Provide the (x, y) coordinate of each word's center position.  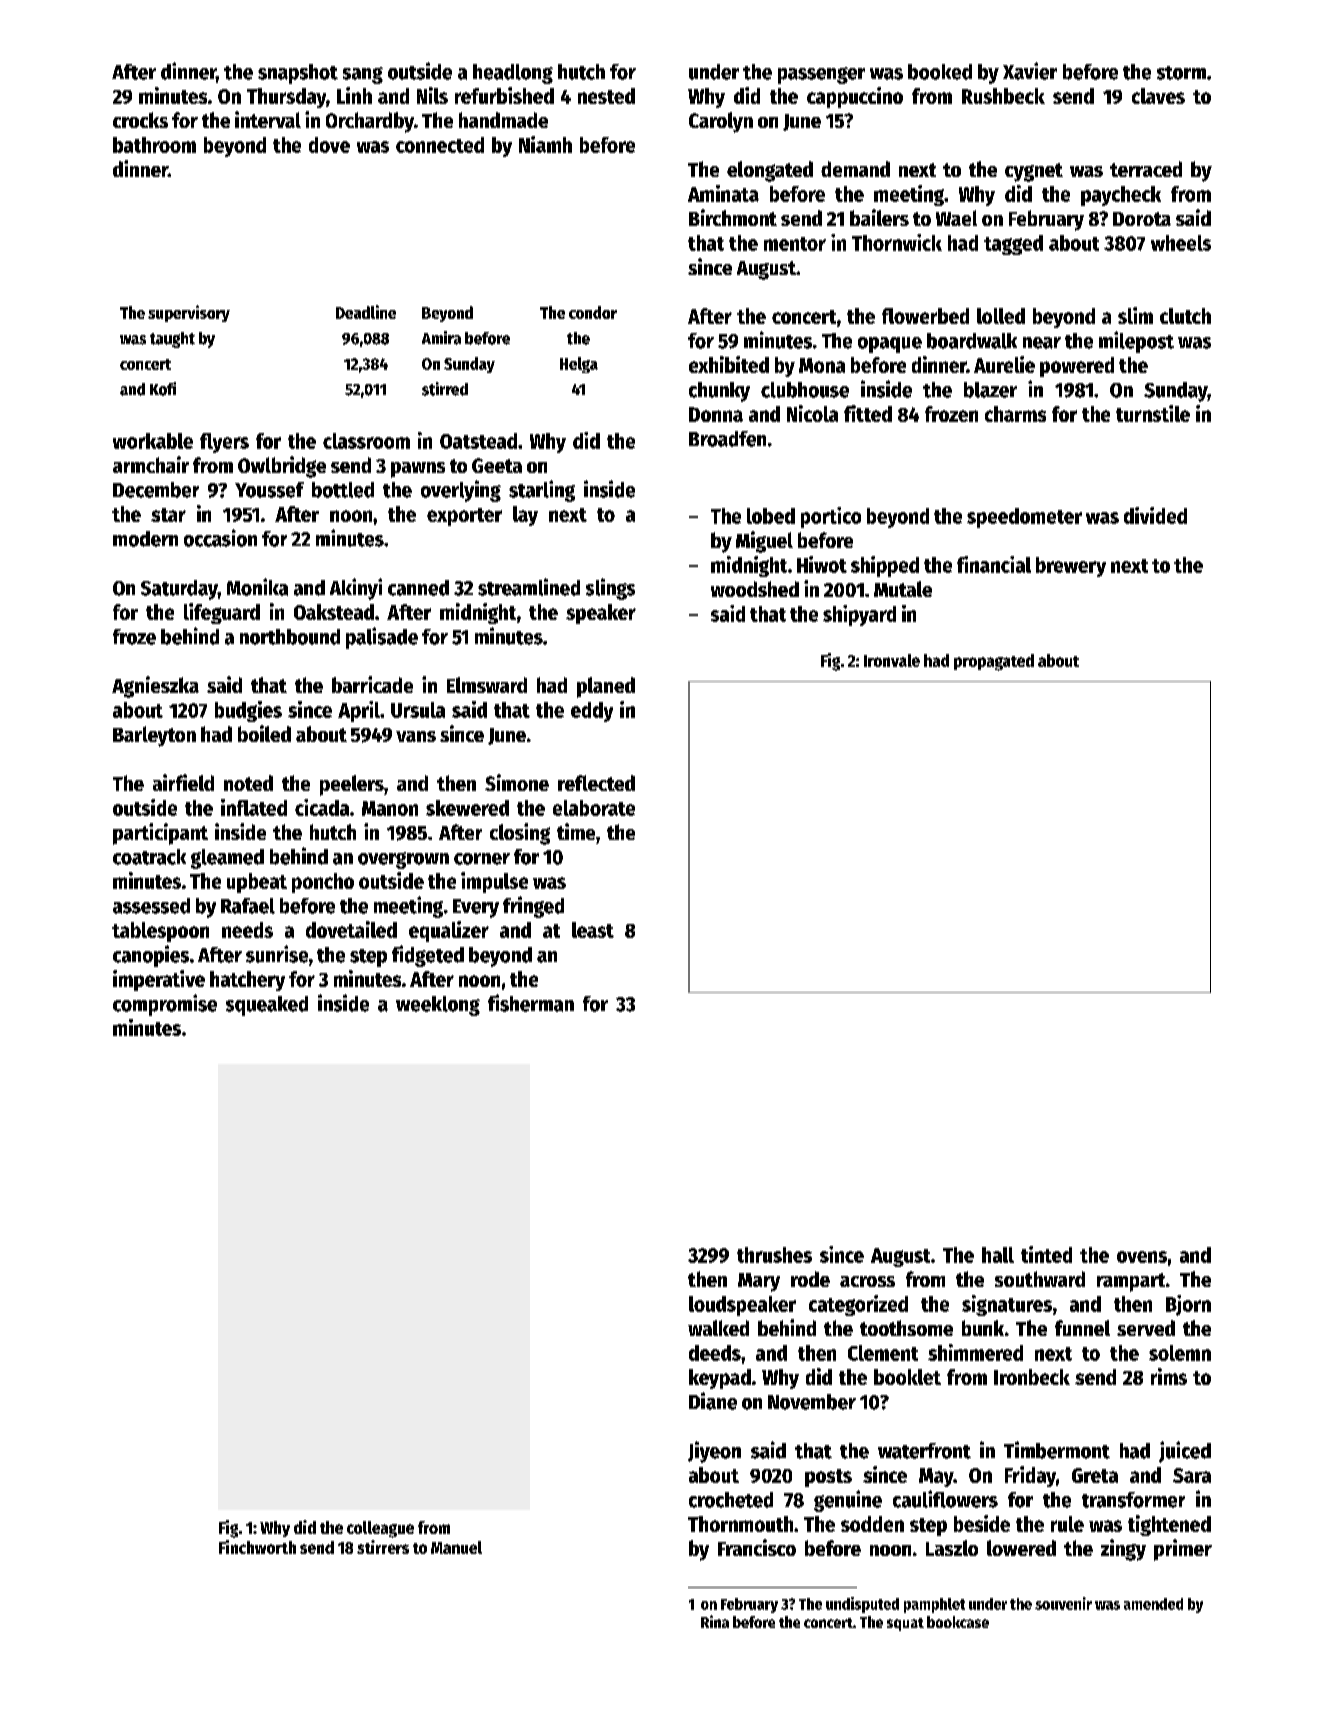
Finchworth (257, 1547)
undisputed (862, 1605)
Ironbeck (1032, 1377)
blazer (990, 390)
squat (905, 1624)
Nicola (812, 413)
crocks (140, 120)
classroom (366, 441)
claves (1158, 96)
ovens (1142, 1257)
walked (718, 1328)
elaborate (594, 808)
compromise (165, 1005)
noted (248, 783)
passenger (821, 75)
